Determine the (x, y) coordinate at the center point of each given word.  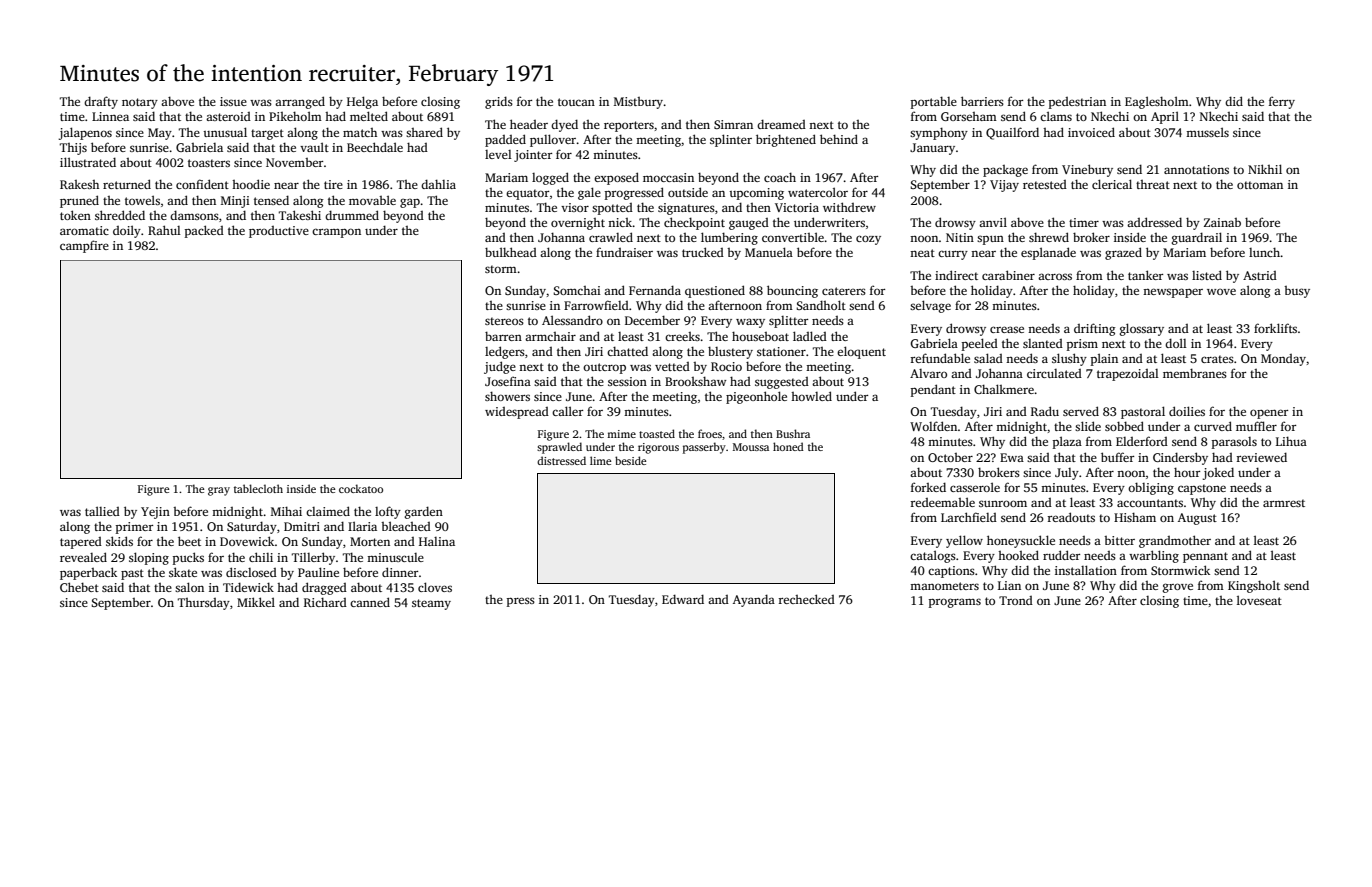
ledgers (505, 352)
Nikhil (1265, 169)
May (160, 134)
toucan (576, 102)
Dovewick (247, 541)
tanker (1145, 275)
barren (503, 336)
